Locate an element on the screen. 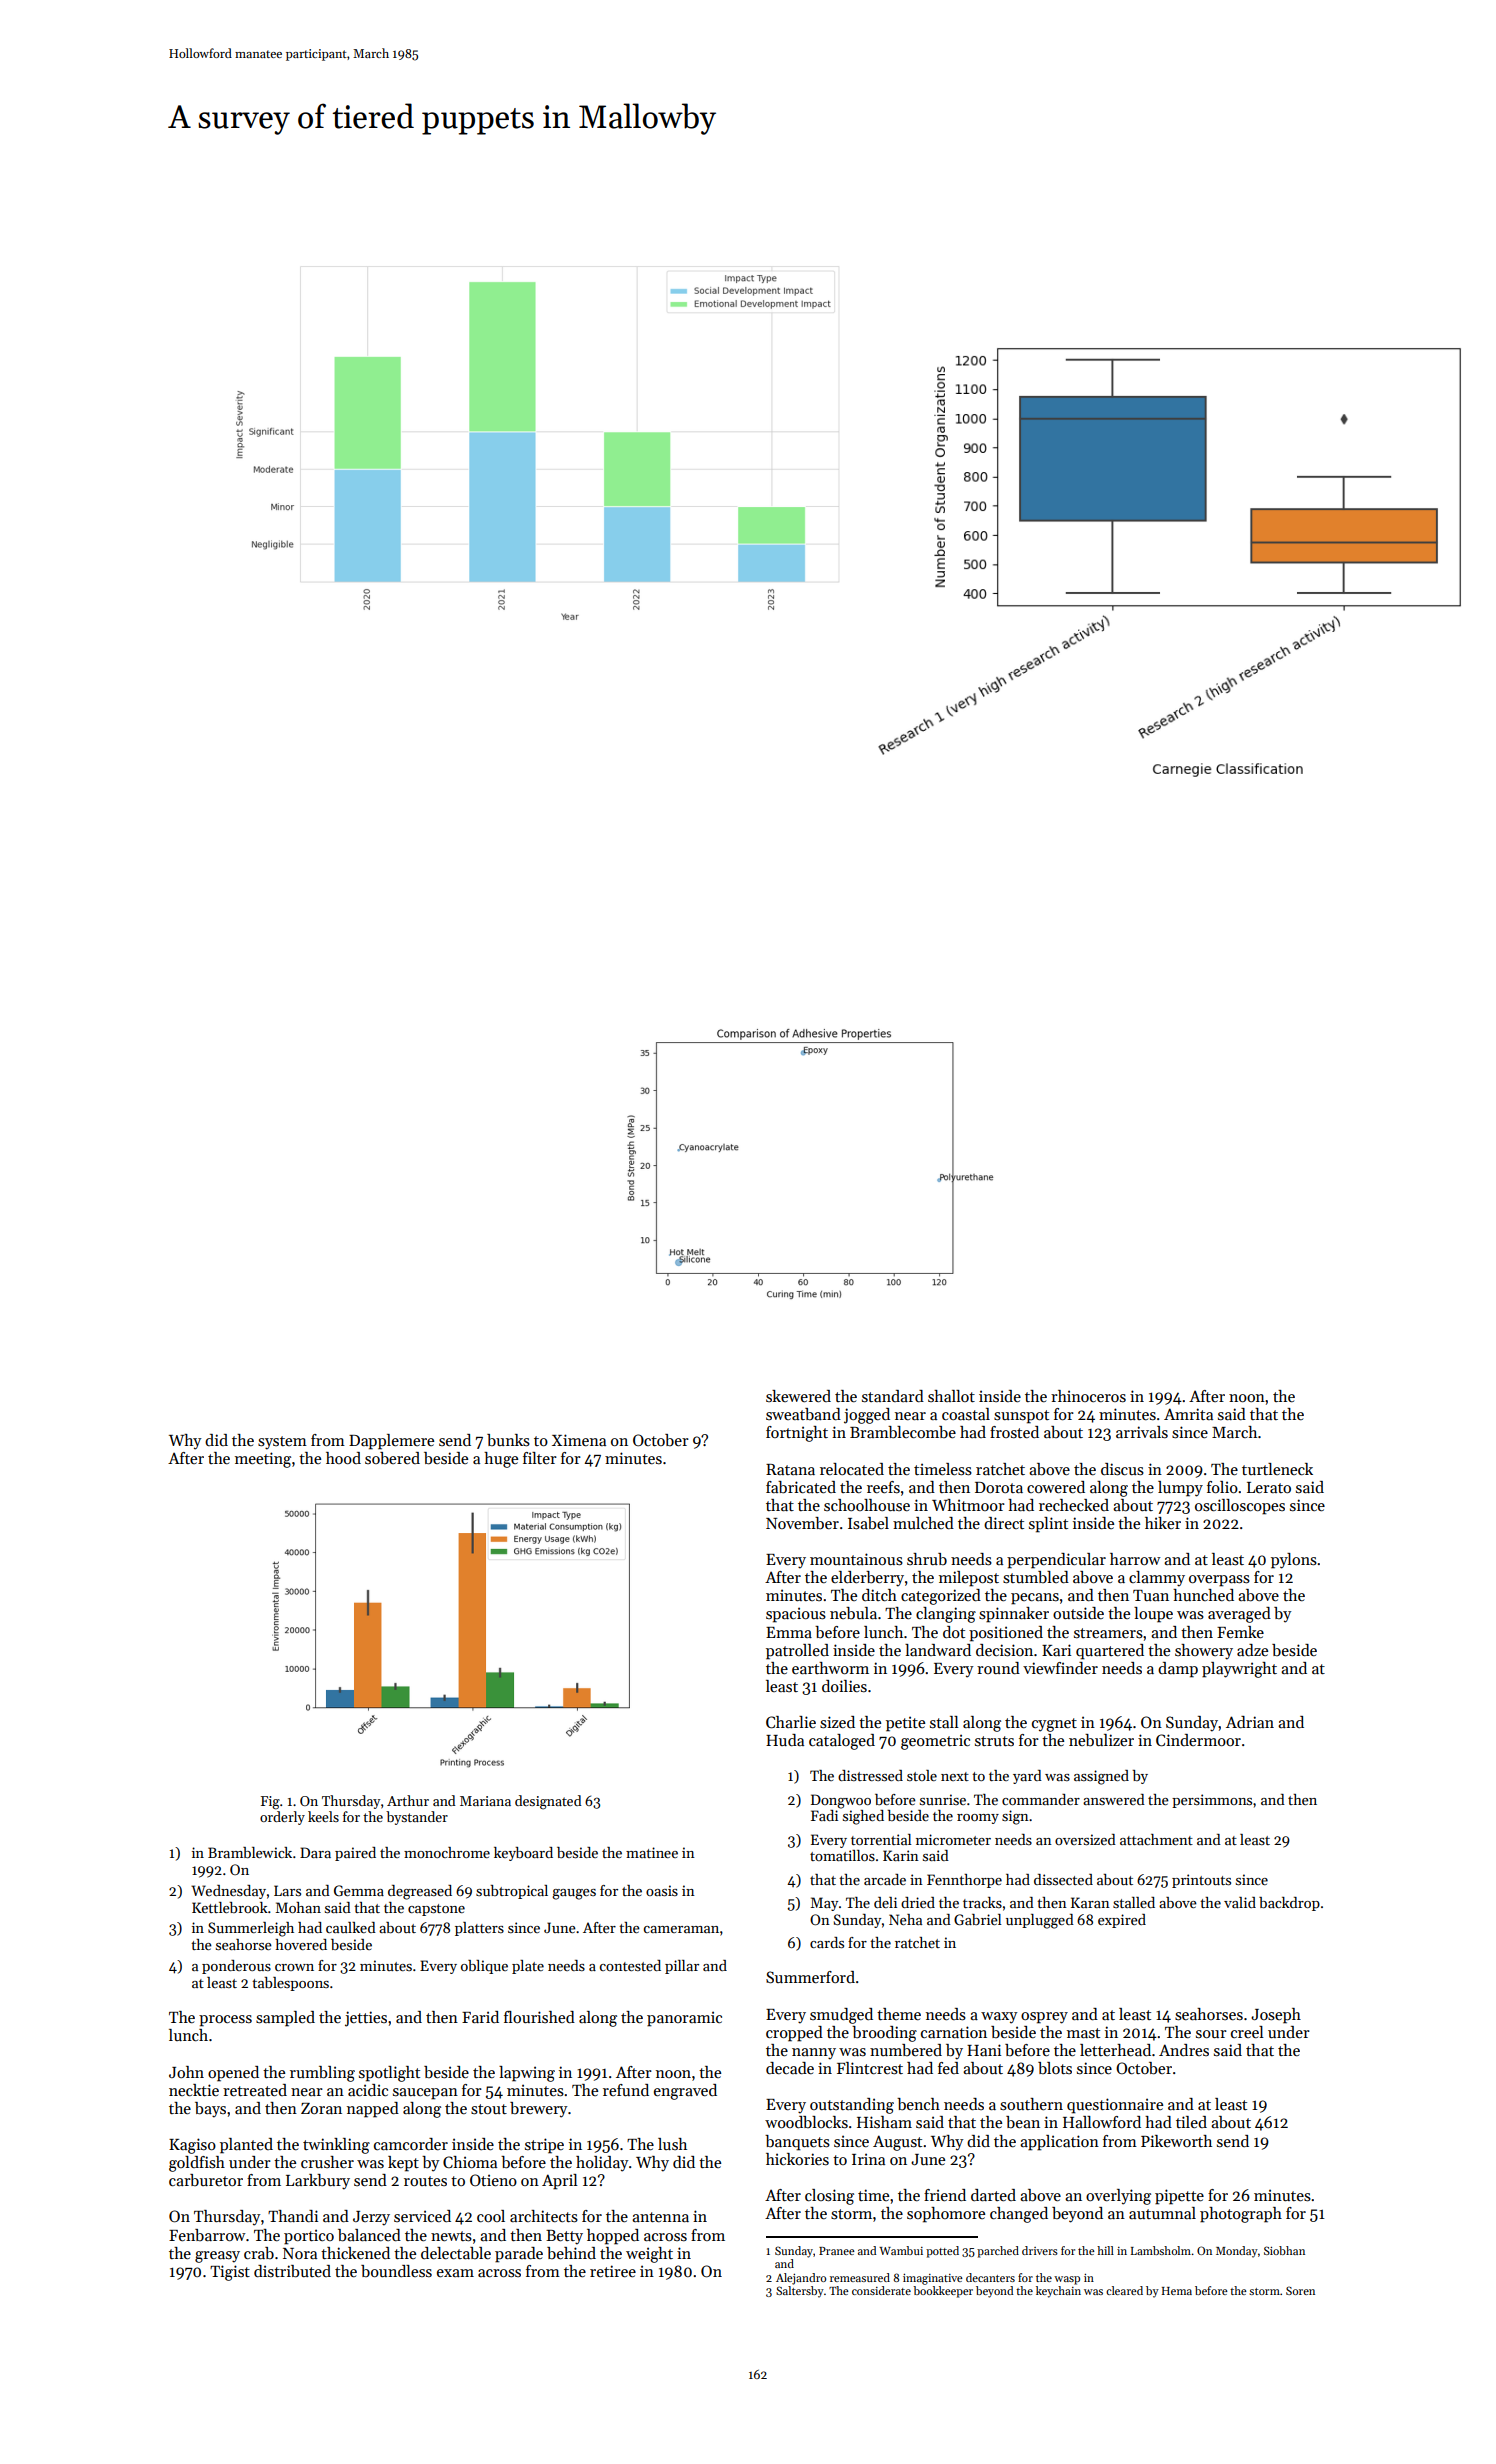 The height and width of the screenshot is (2464, 1496). patrolled is located at coordinates (797, 1652).
